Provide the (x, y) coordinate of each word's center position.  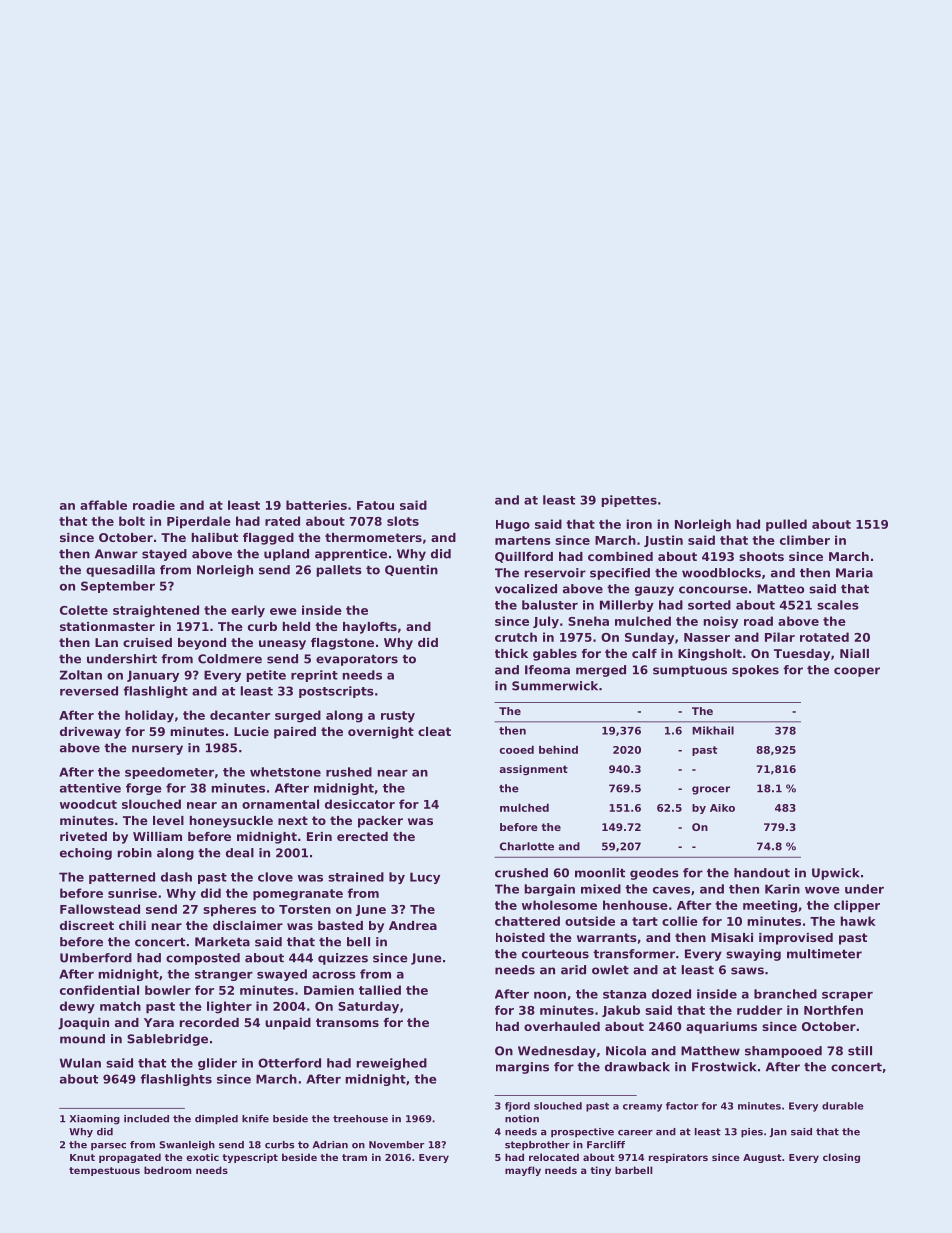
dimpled (216, 1120)
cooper (857, 672)
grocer (711, 790)
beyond (202, 644)
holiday (149, 716)
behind (558, 750)
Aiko (722, 808)
